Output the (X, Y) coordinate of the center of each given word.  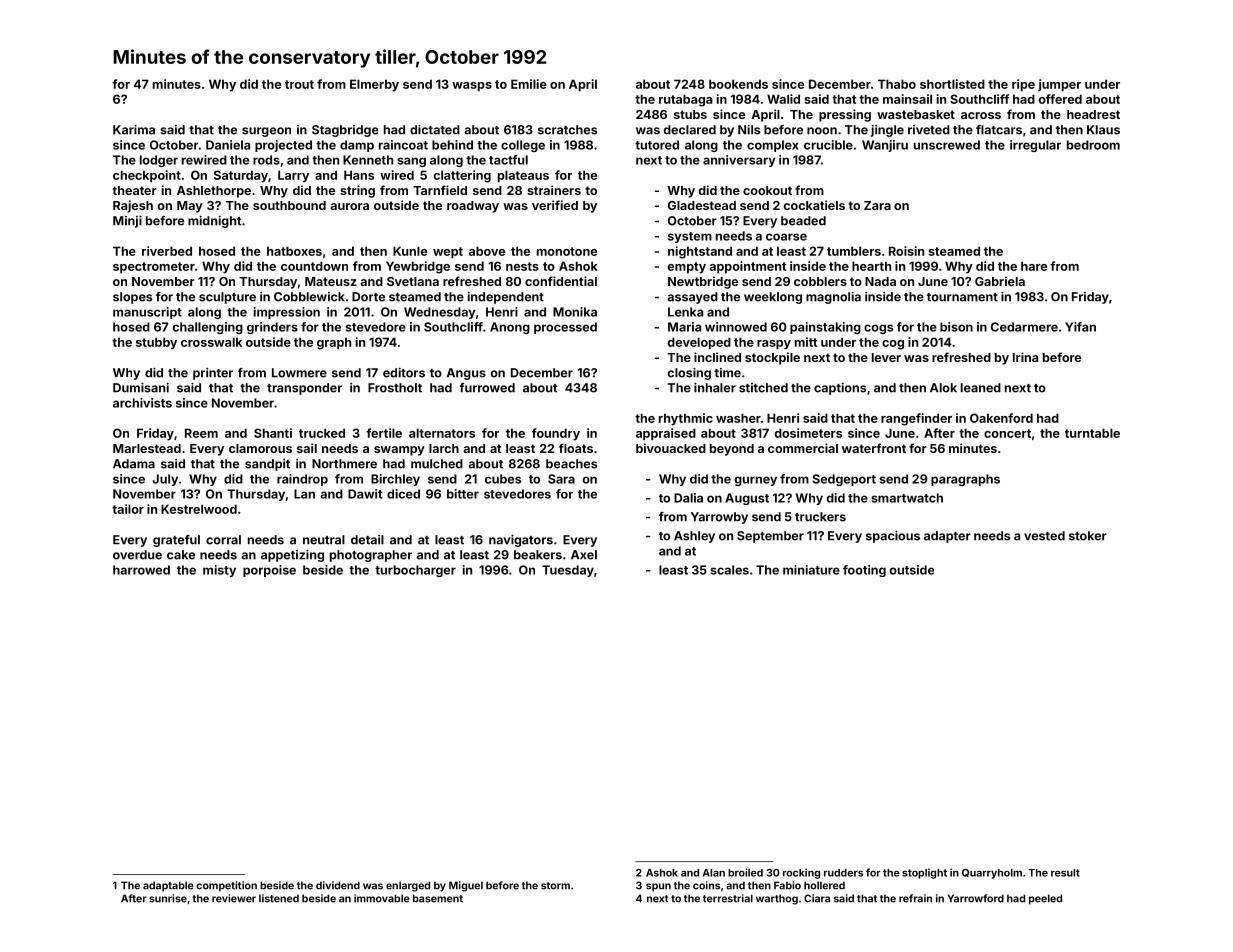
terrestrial (728, 898)
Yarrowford (976, 898)
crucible (828, 145)
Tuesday (568, 571)
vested (1044, 536)
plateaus (523, 176)
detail (367, 540)
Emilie (529, 84)
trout (299, 84)
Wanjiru (885, 146)
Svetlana (413, 281)
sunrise (168, 898)
